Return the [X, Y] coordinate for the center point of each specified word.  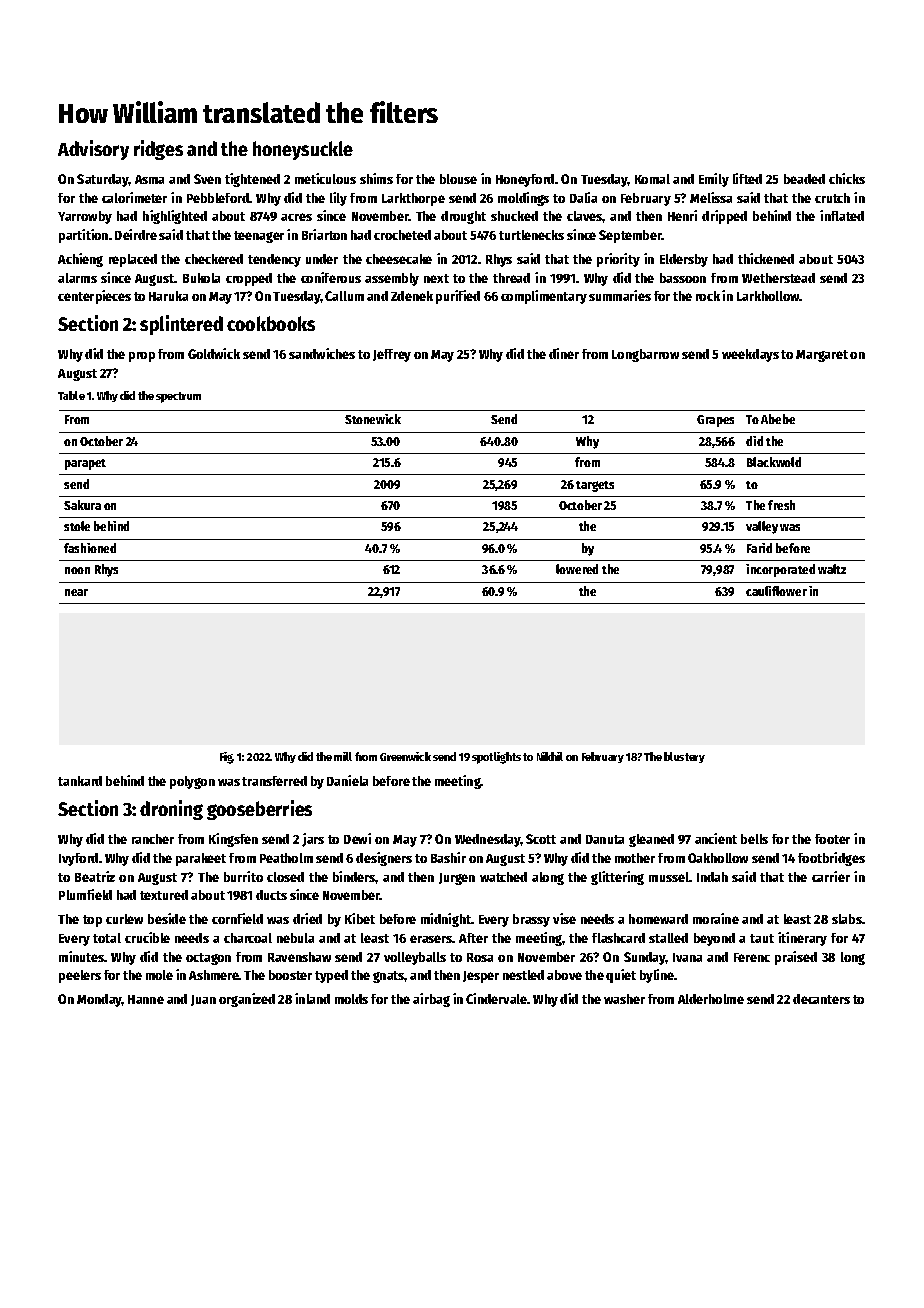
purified [458, 297]
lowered [577, 569]
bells [754, 839]
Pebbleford [218, 198]
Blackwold [774, 462]
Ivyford [78, 859]
